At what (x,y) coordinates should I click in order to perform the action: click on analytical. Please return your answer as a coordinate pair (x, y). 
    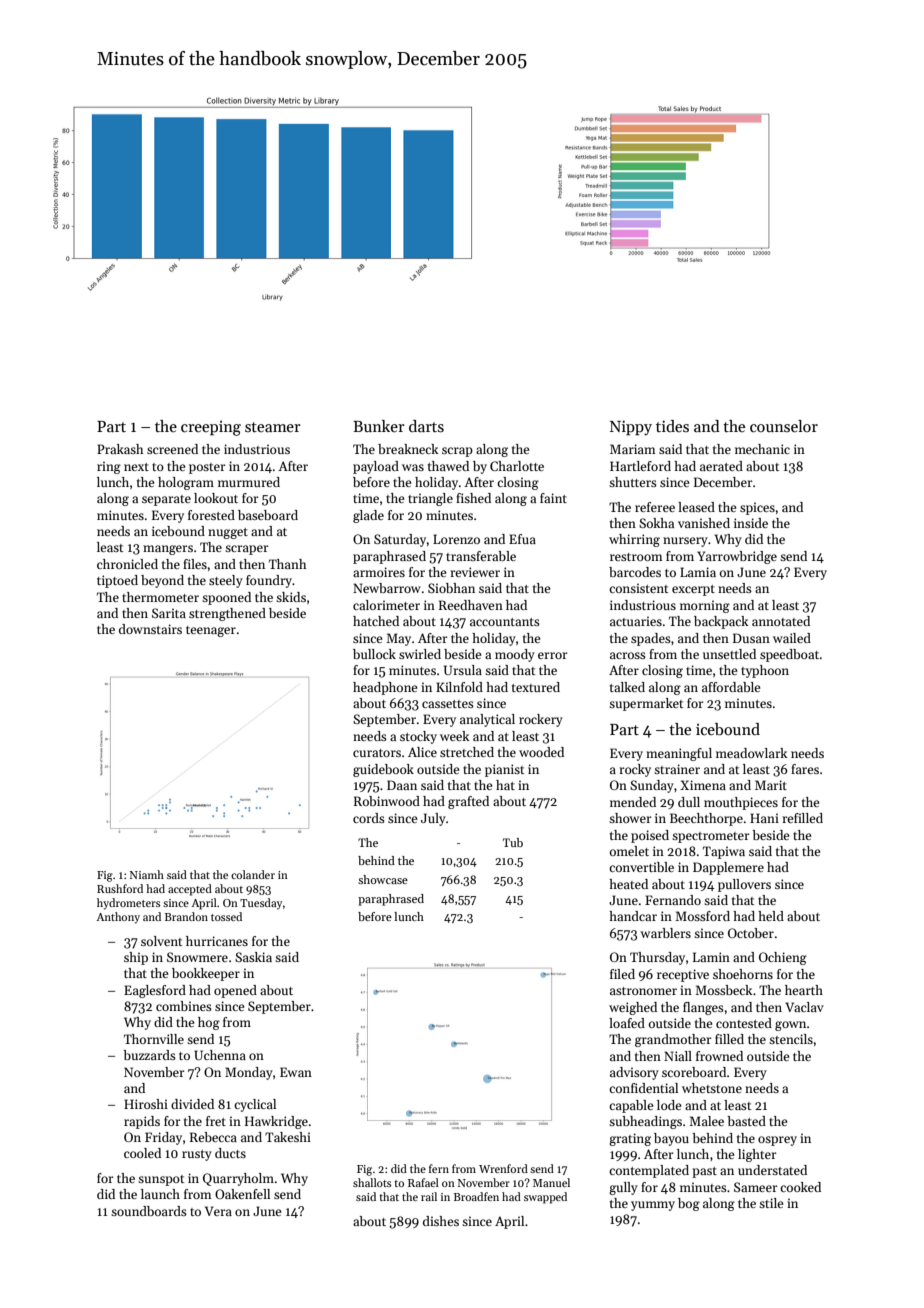
    Looking at the image, I should click on (487, 720).
